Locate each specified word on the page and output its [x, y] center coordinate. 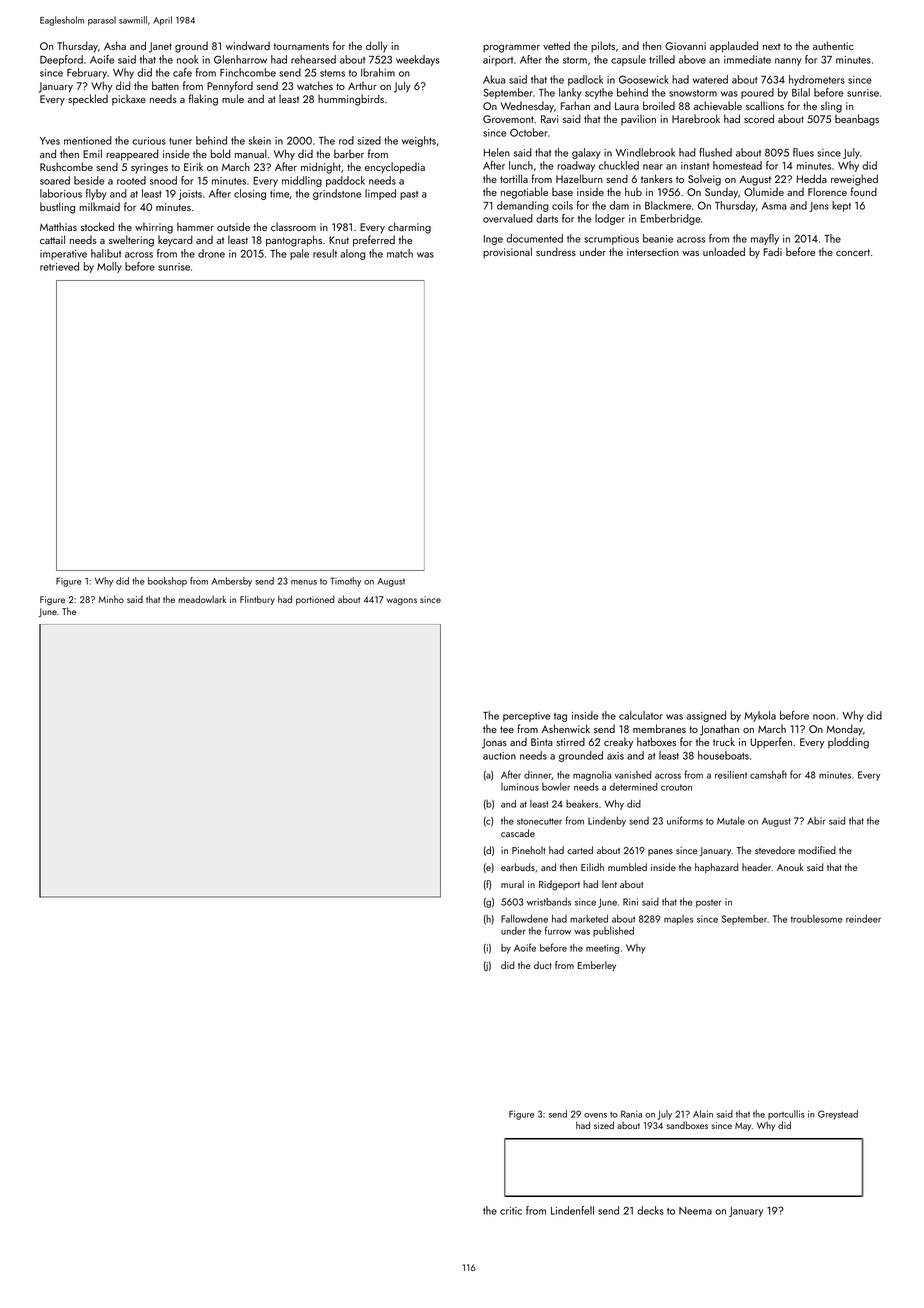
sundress [556, 251]
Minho [111, 599]
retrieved [59, 266]
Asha [115, 45]
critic [511, 1211]
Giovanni [685, 46]
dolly [377, 47]
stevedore [775, 850]
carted [580, 850]
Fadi [773, 251]
